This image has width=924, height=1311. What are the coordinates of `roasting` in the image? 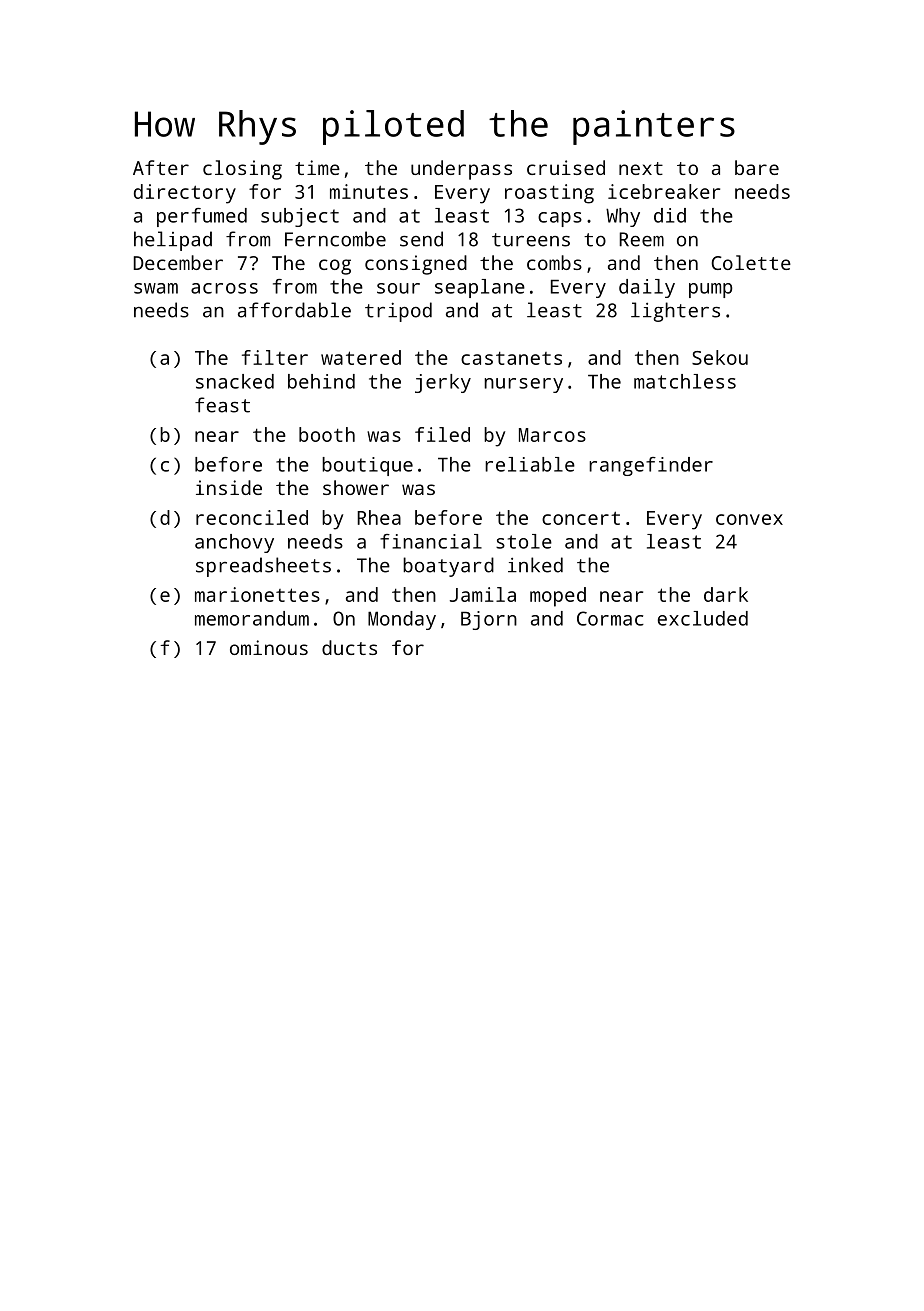 It's located at (549, 194).
